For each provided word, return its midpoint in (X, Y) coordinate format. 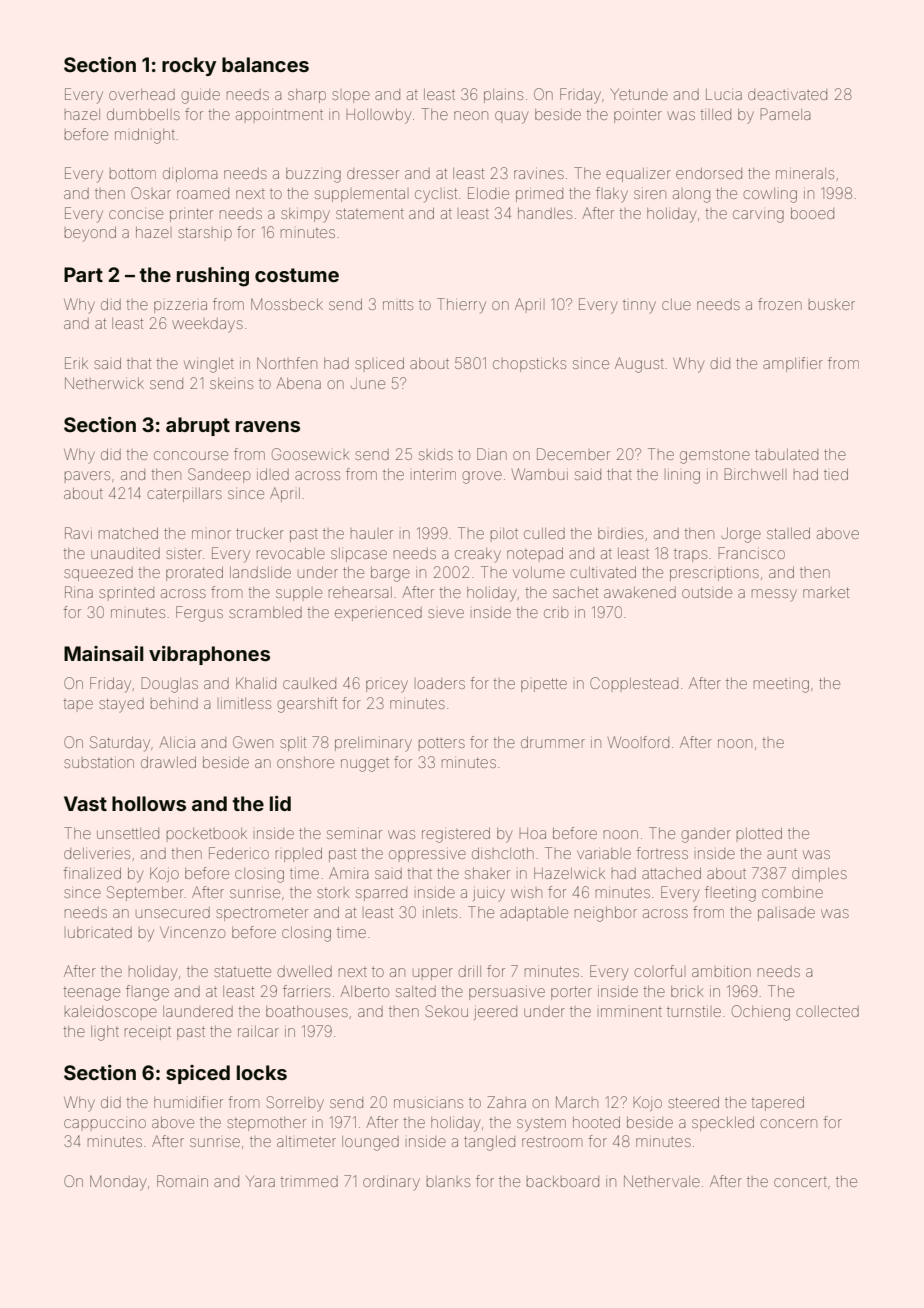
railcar (258, 1031)
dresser (373, 173)
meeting (781, 686)
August (639, 365)
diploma (190, 175)
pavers (87, 475)
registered (456, 835)
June (368, 383)
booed (812, 213)
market (826, 592)
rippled (299, 855)
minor (211, 534)
